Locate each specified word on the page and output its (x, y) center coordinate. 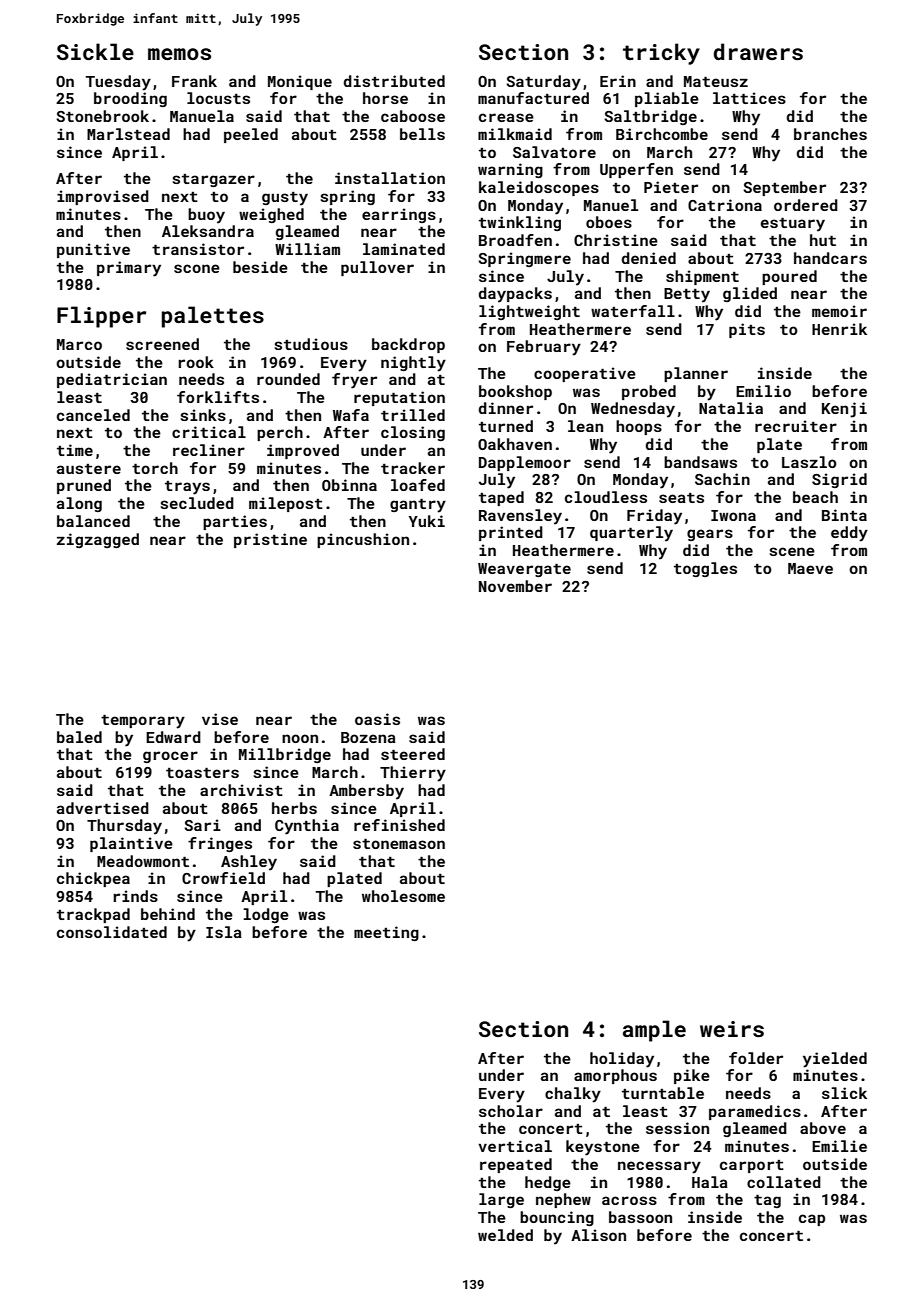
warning (510, 170)
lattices (749, 98)
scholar (511, 1111)
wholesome (403, 896)
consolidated (112, 932)
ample (654, 1031)
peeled (251, 135)
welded (505, 1235)
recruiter (796, 426)
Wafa (351, 415)
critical (209, 432)
